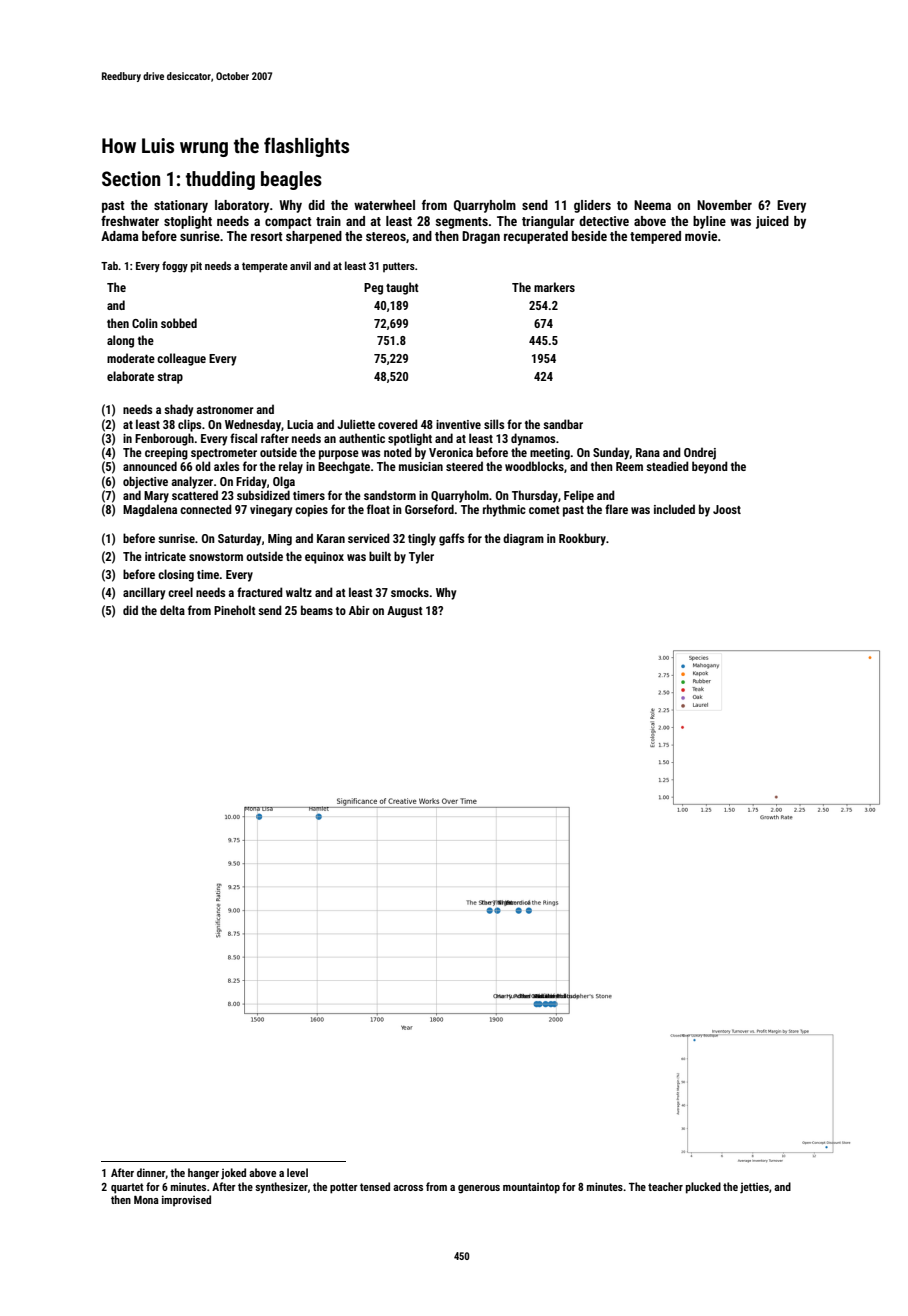  I want to click on jetties, so click(754, 1188).
